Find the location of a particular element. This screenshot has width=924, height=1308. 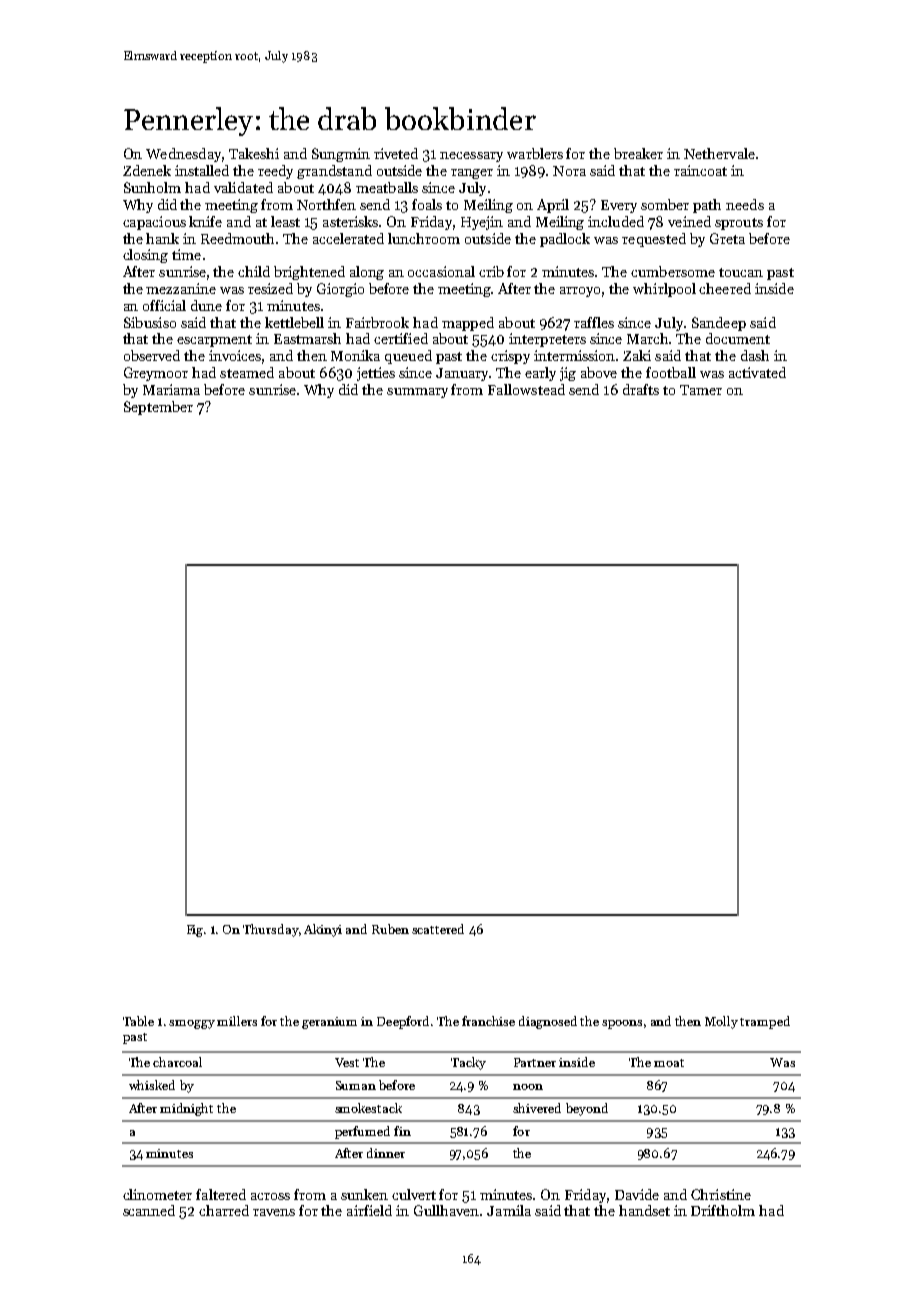

football is located at coordinates (671, 372).
